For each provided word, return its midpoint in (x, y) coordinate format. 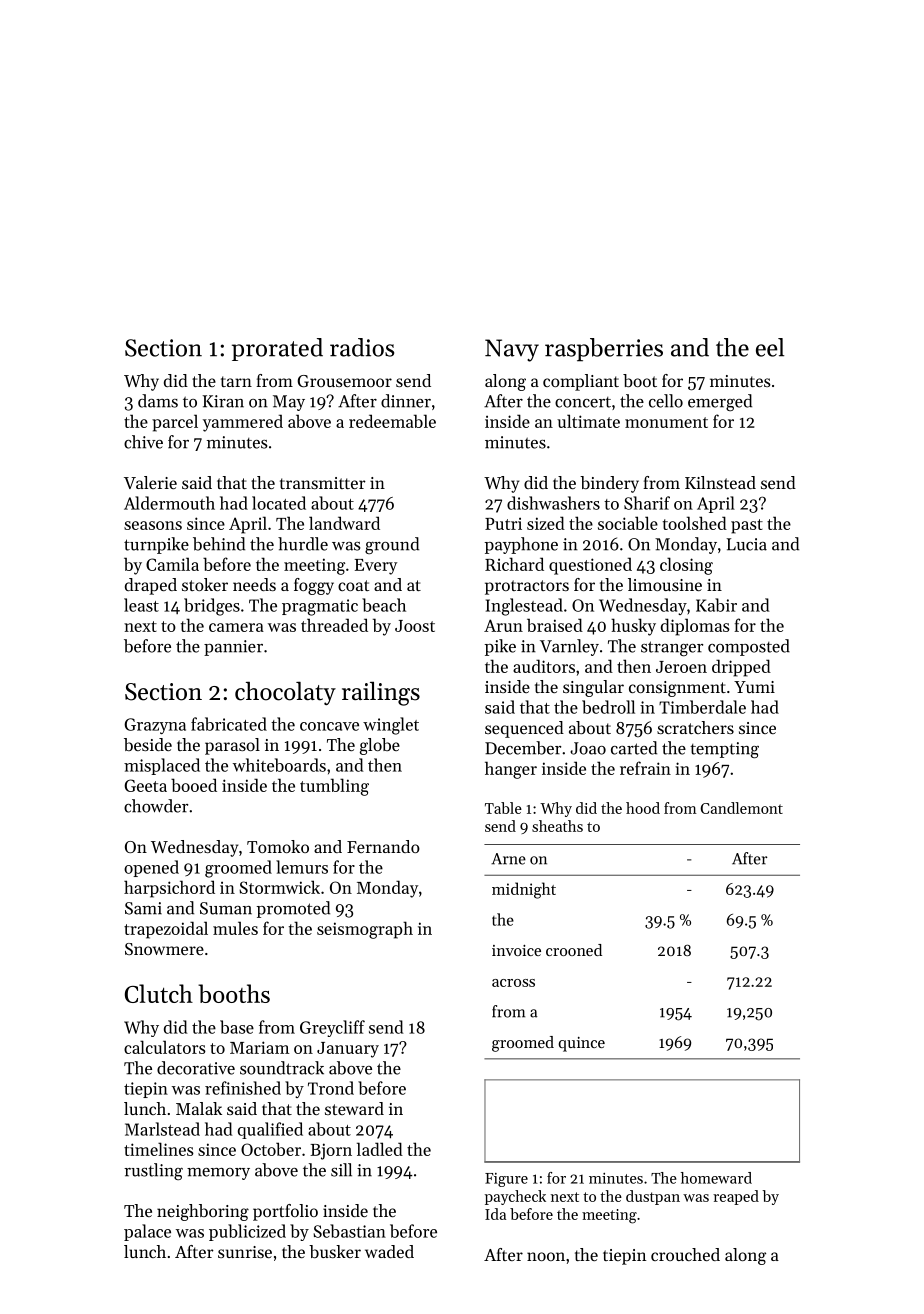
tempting (724, 750)
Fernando (383, 846)
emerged (720, 402)
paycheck (515, 1197)
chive (143, 442)
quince (581, 1044)
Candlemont (742, 808)
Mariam (259, 1047)
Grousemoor (345, 381)
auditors (544, 666)
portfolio (285, 1212)
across (513, 983)
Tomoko (278, 846)
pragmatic (320, 607)
